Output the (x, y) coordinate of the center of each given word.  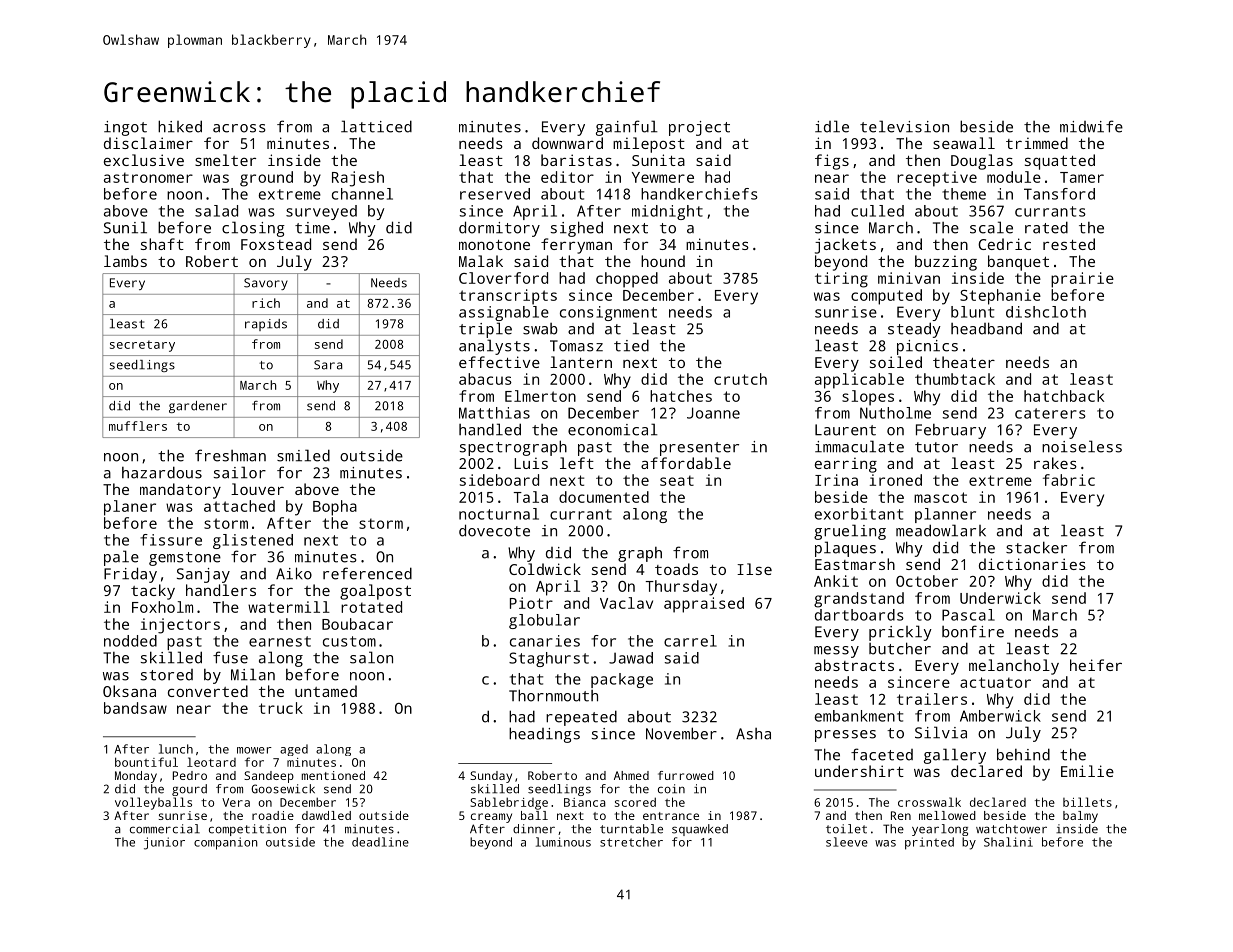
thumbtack (955, 379)
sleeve (847, 842)
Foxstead (276, 244)
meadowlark (941, 530)
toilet (846, 829)
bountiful (146, 762)
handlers (221, 590)
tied (631, 345)
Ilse (754, 569)
